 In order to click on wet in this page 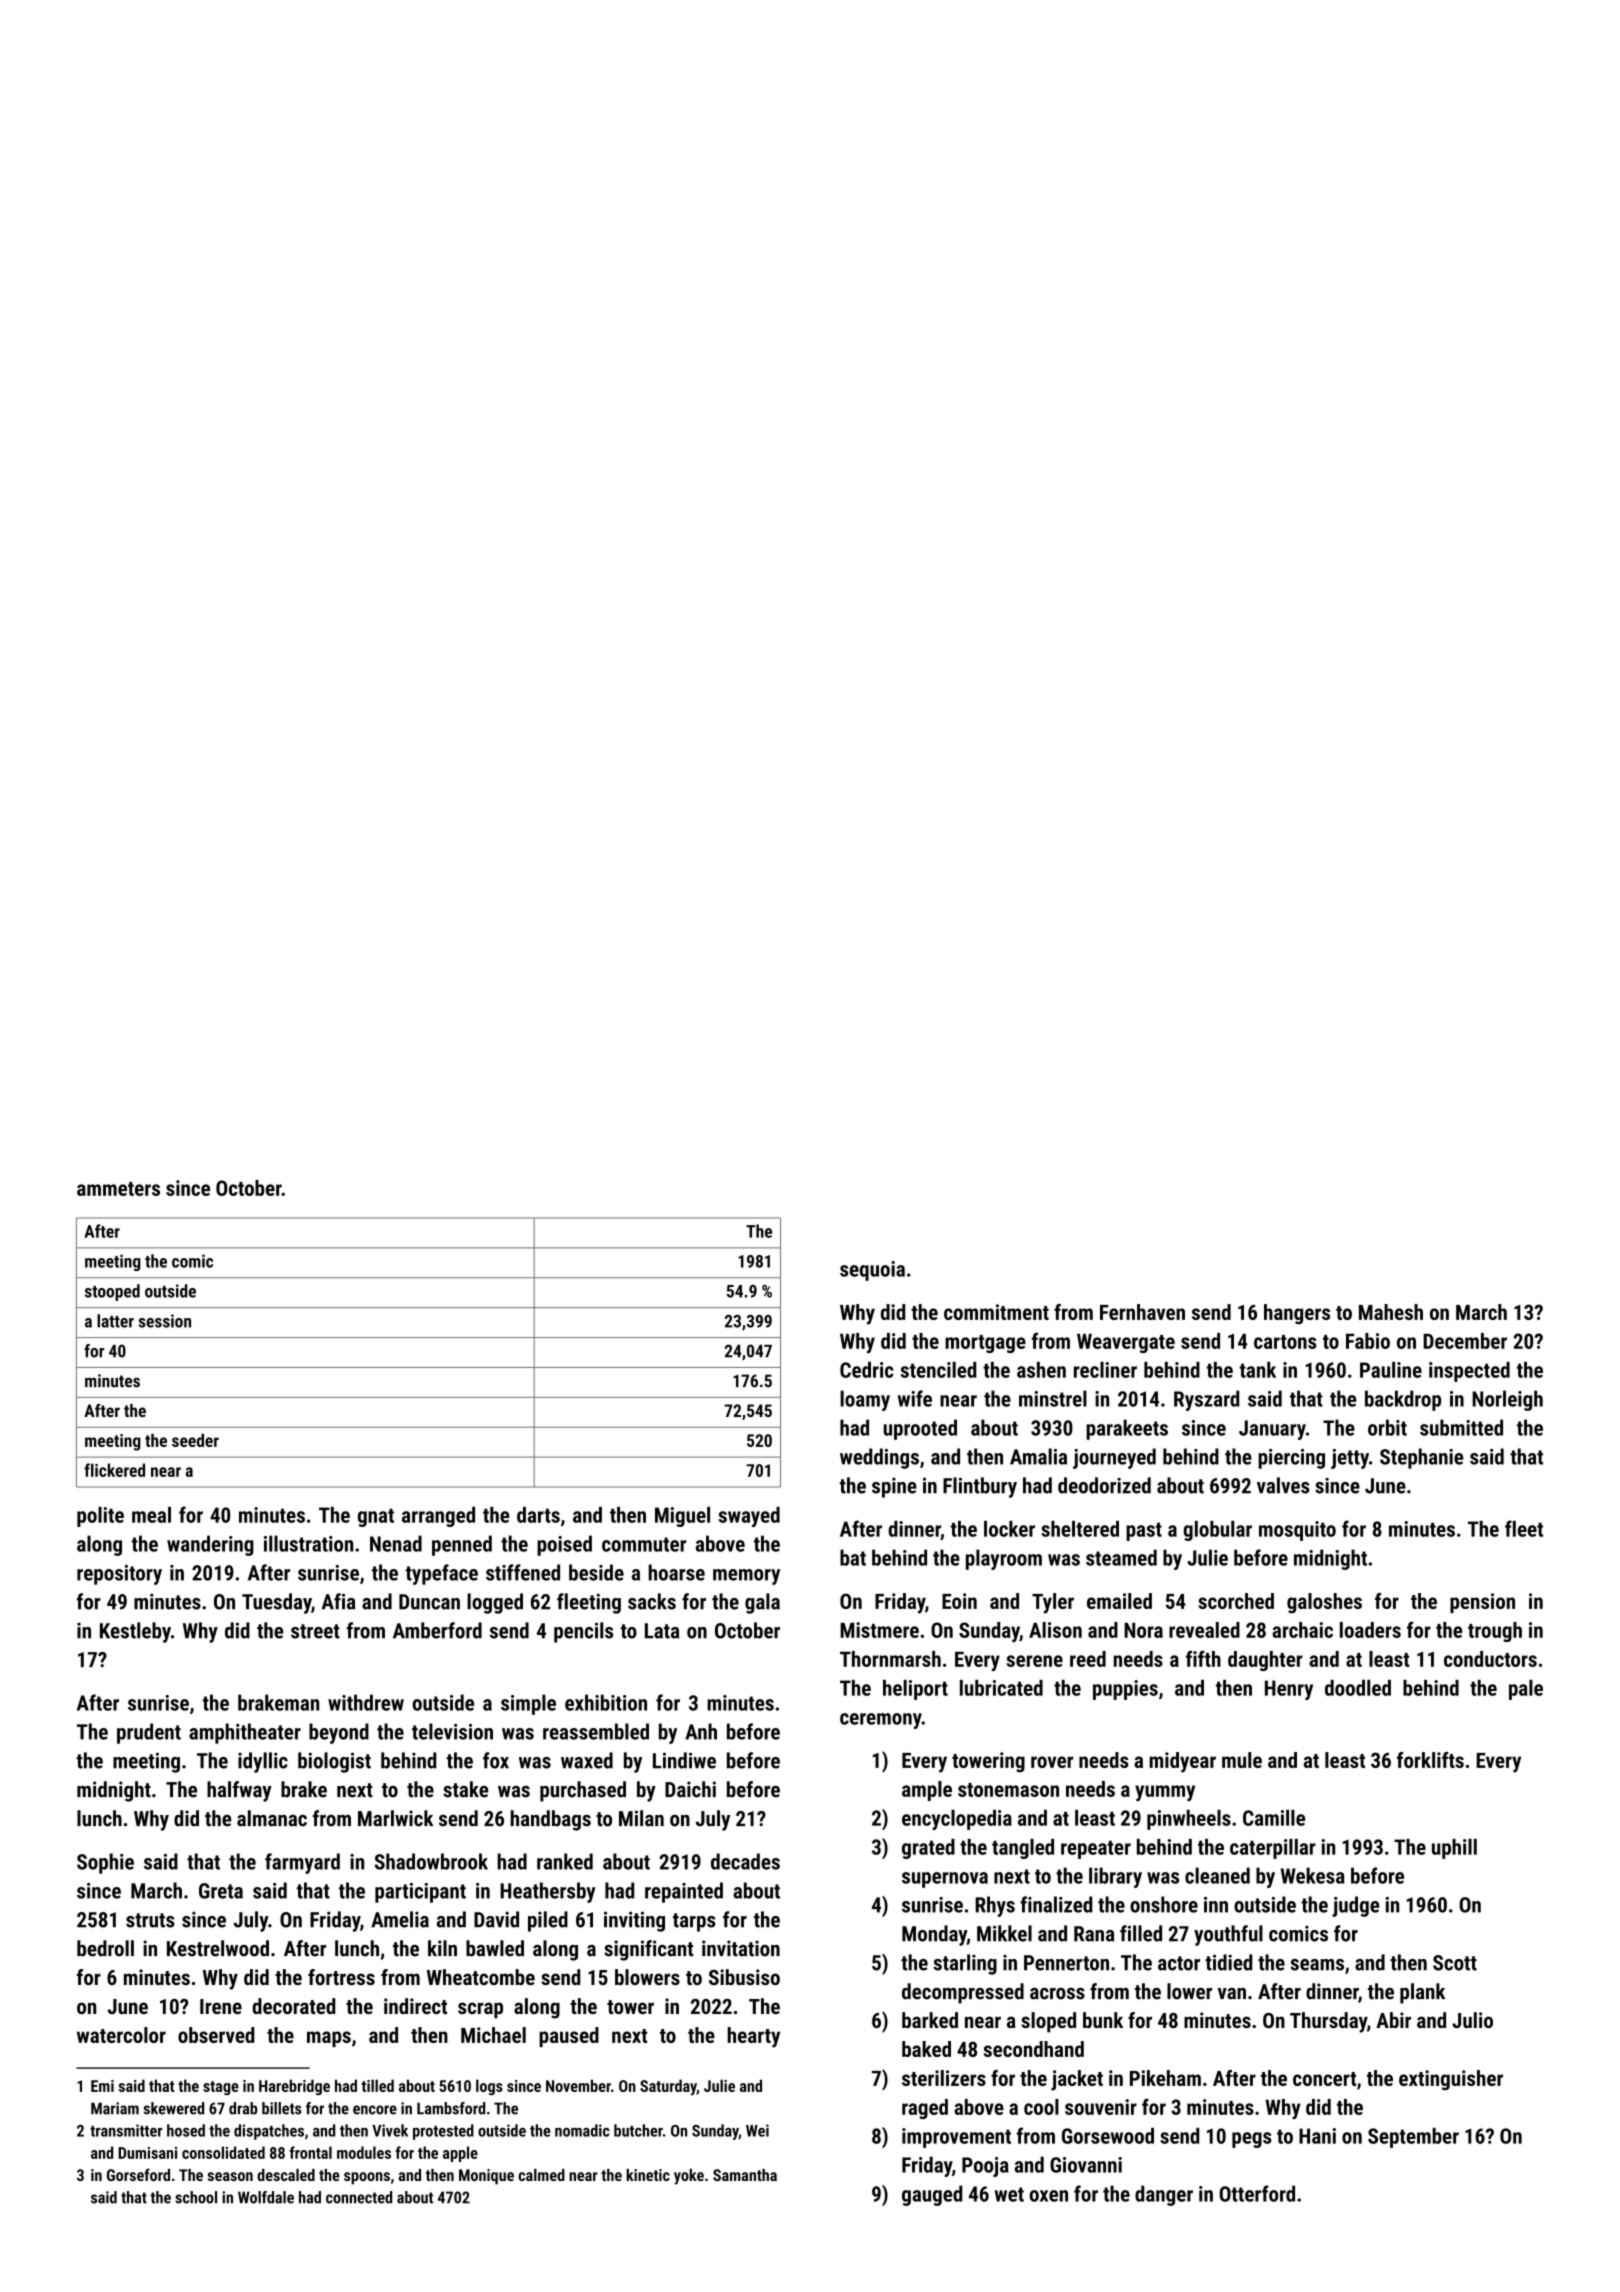, I will do `click(1009, 2194)`.
